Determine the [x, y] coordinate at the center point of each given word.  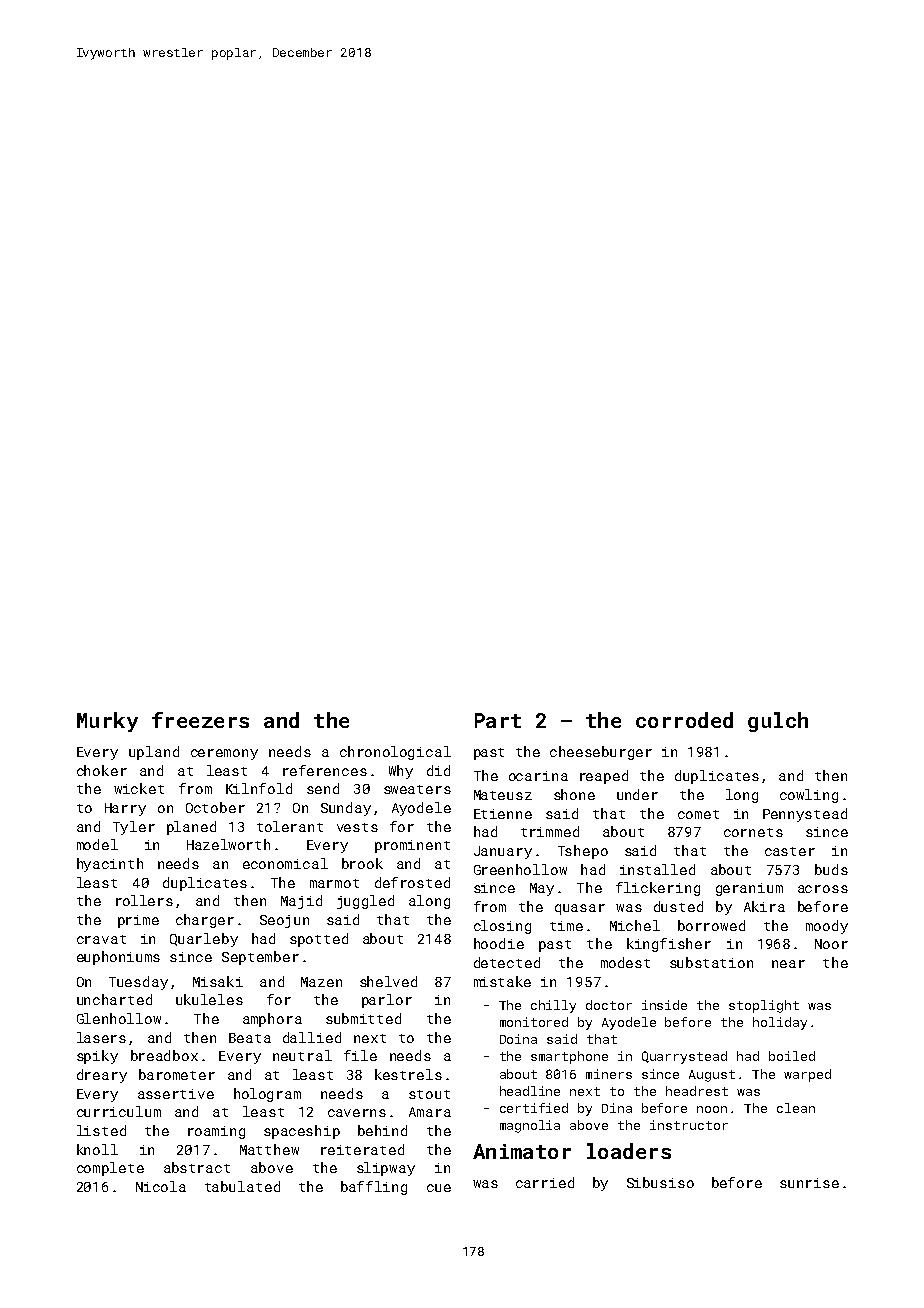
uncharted [114, 999]
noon [712, 1109]
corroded [684, 720]
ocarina [538, 776]
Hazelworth [228, 844]
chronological [395, 753]
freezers [200, 720]
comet [698, 814]
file [360, 1055]
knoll [97, 1149]
